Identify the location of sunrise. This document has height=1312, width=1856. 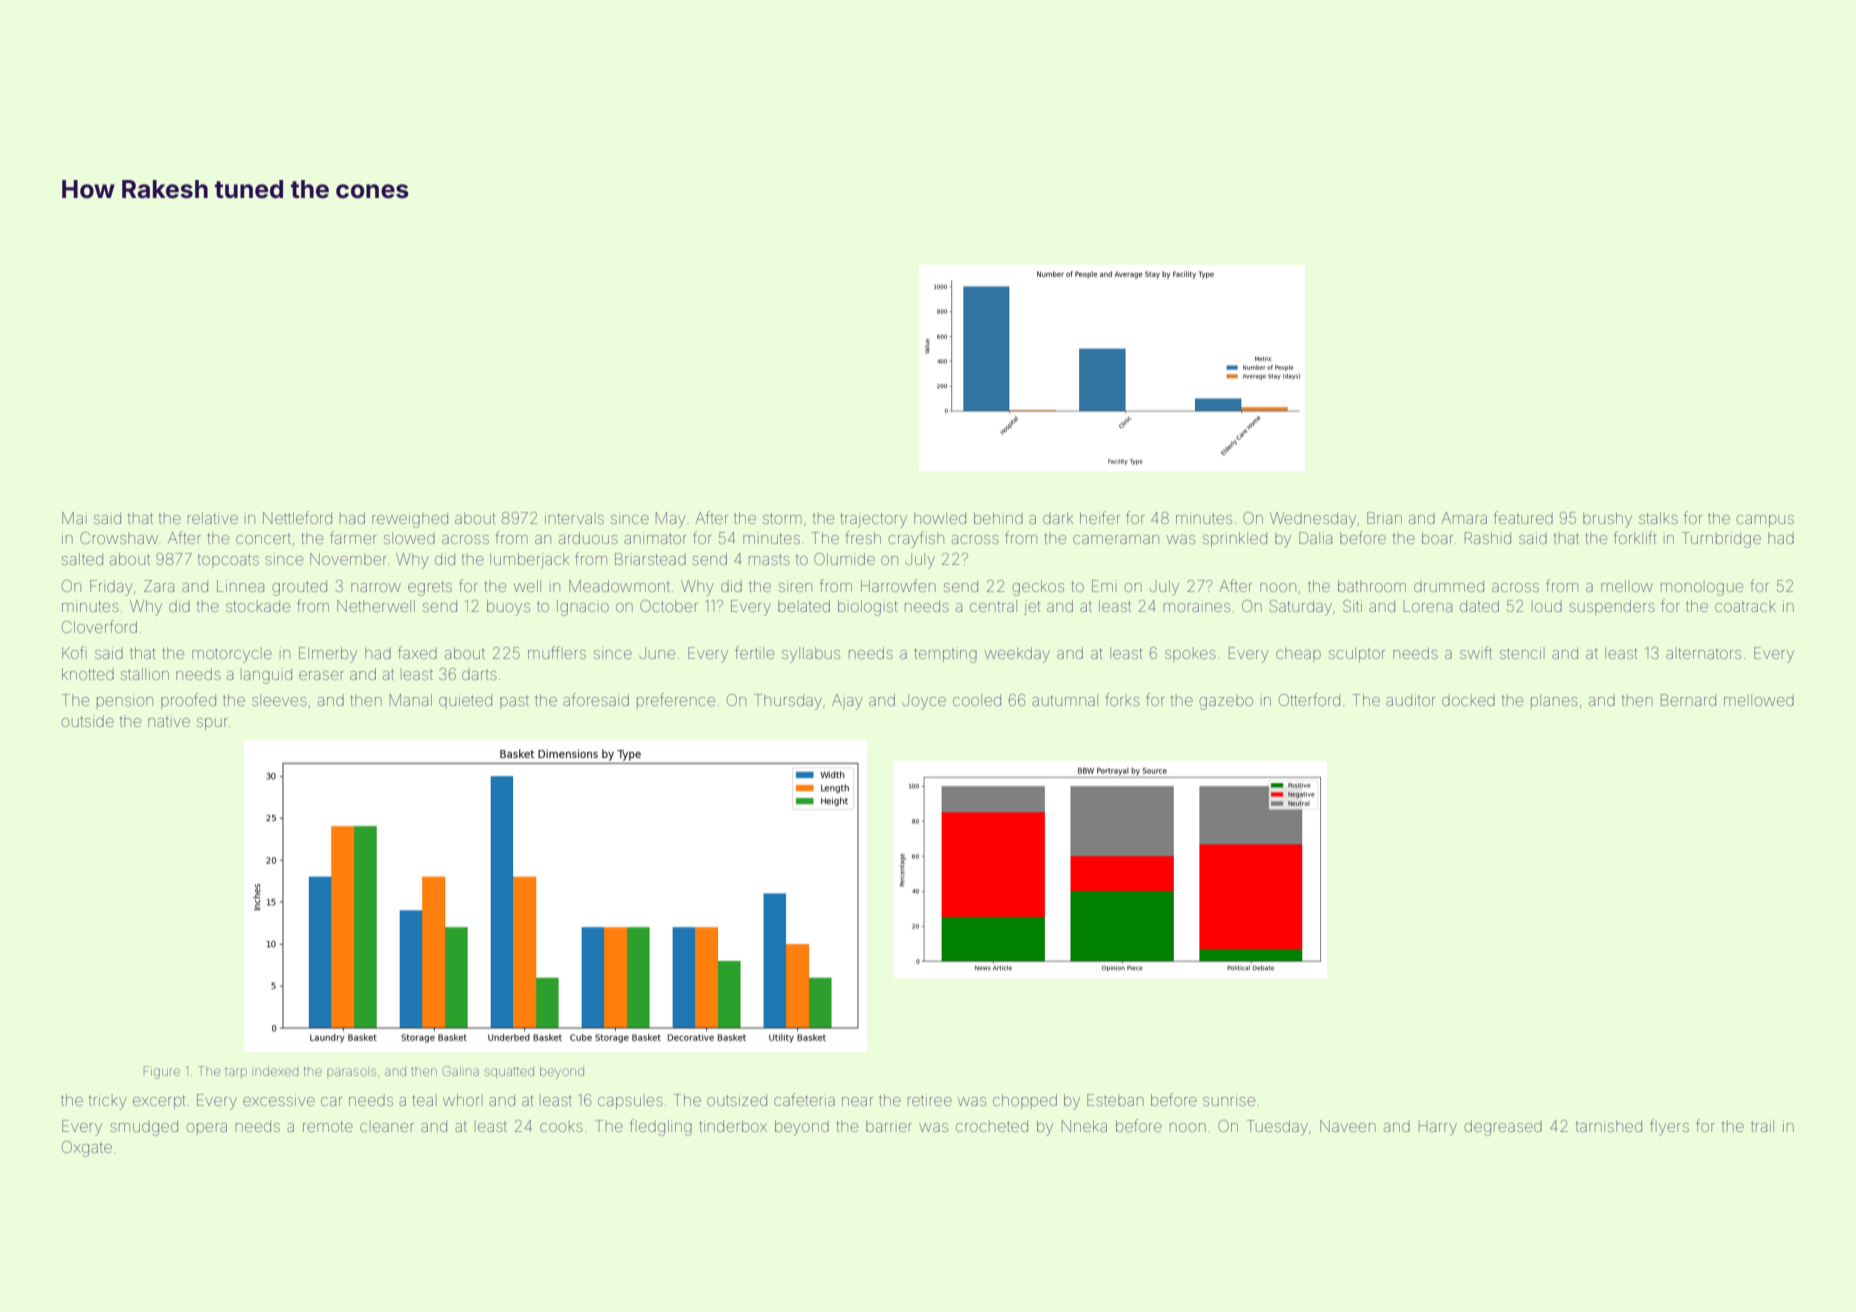
(1229, 1100).
